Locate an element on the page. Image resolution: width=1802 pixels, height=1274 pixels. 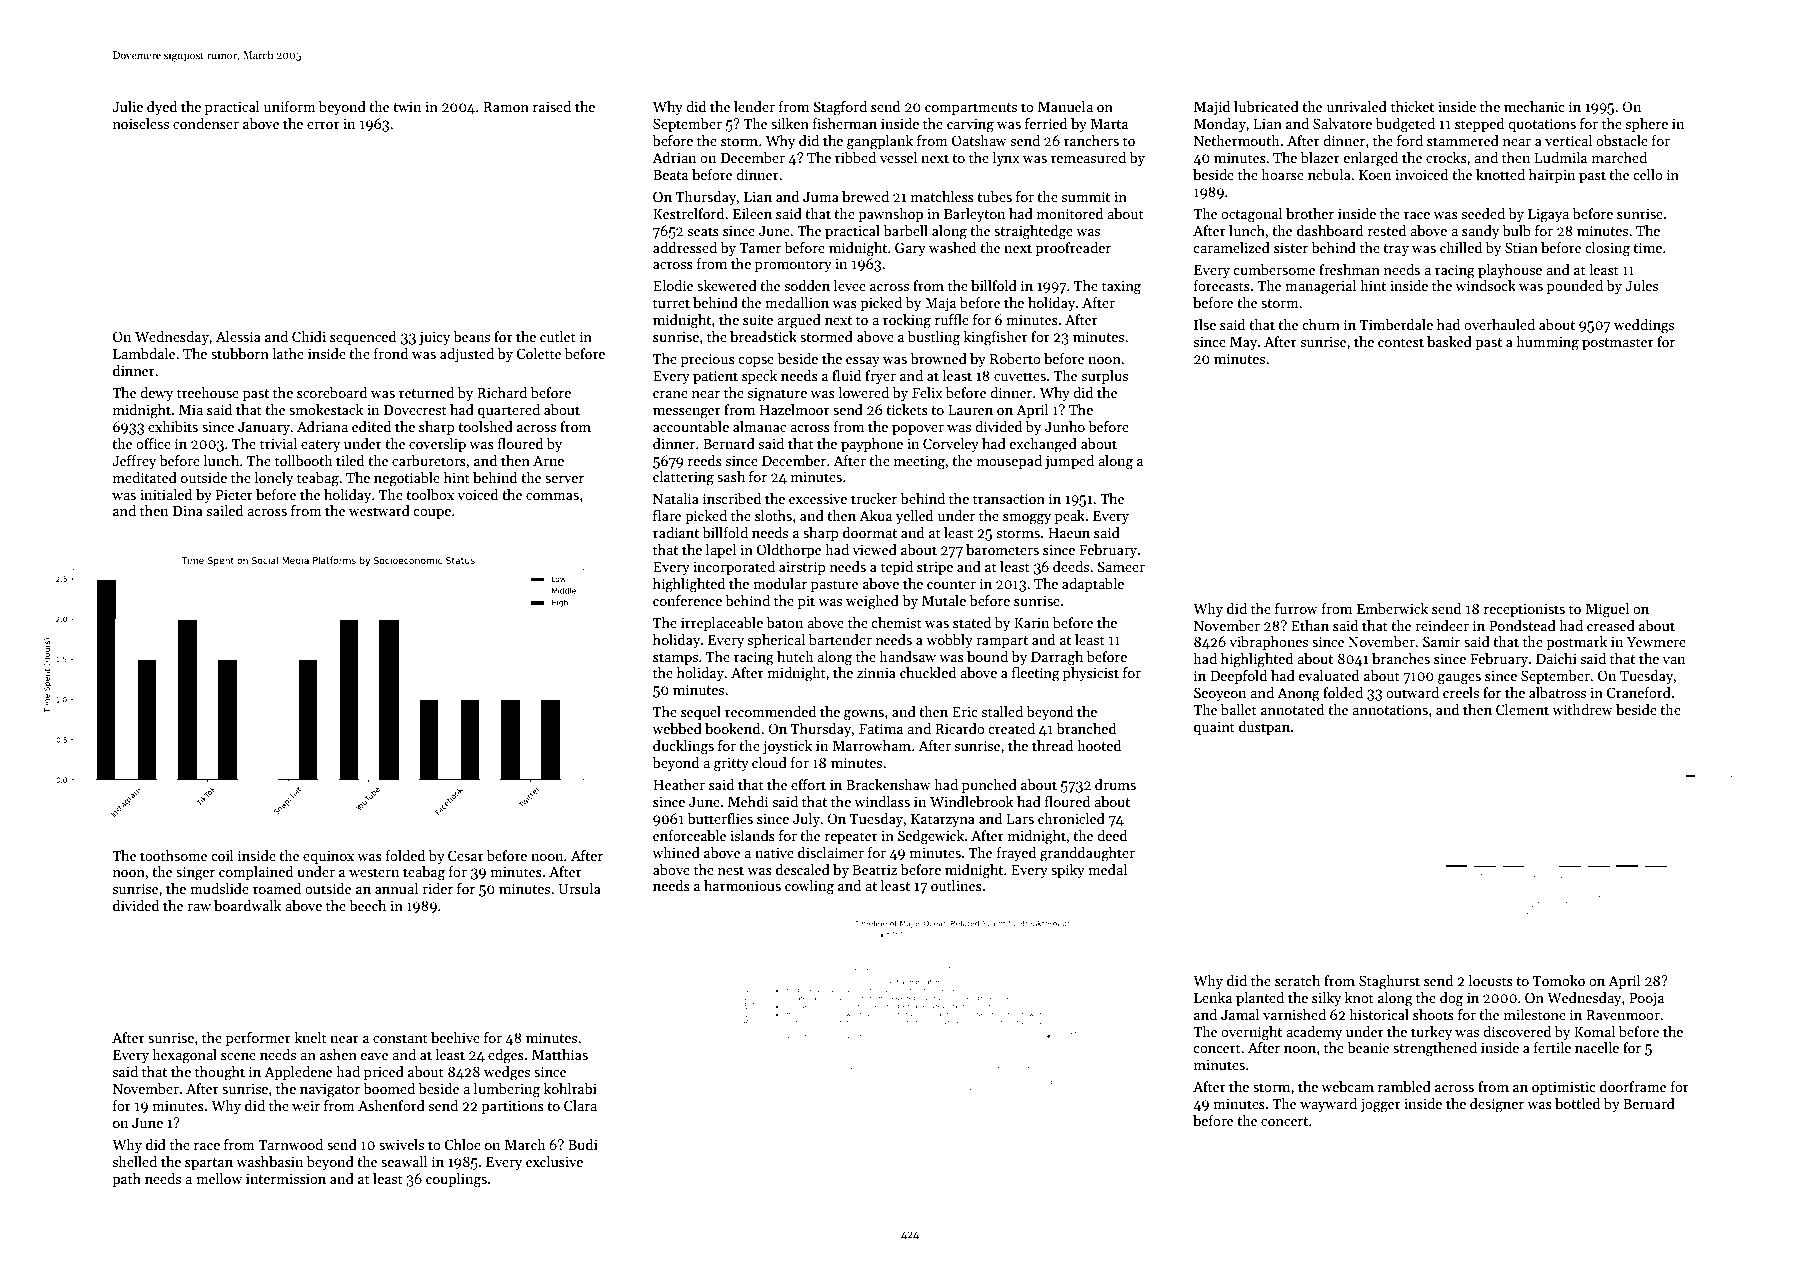
Tomoko is located at coordinates (1559, 980).
